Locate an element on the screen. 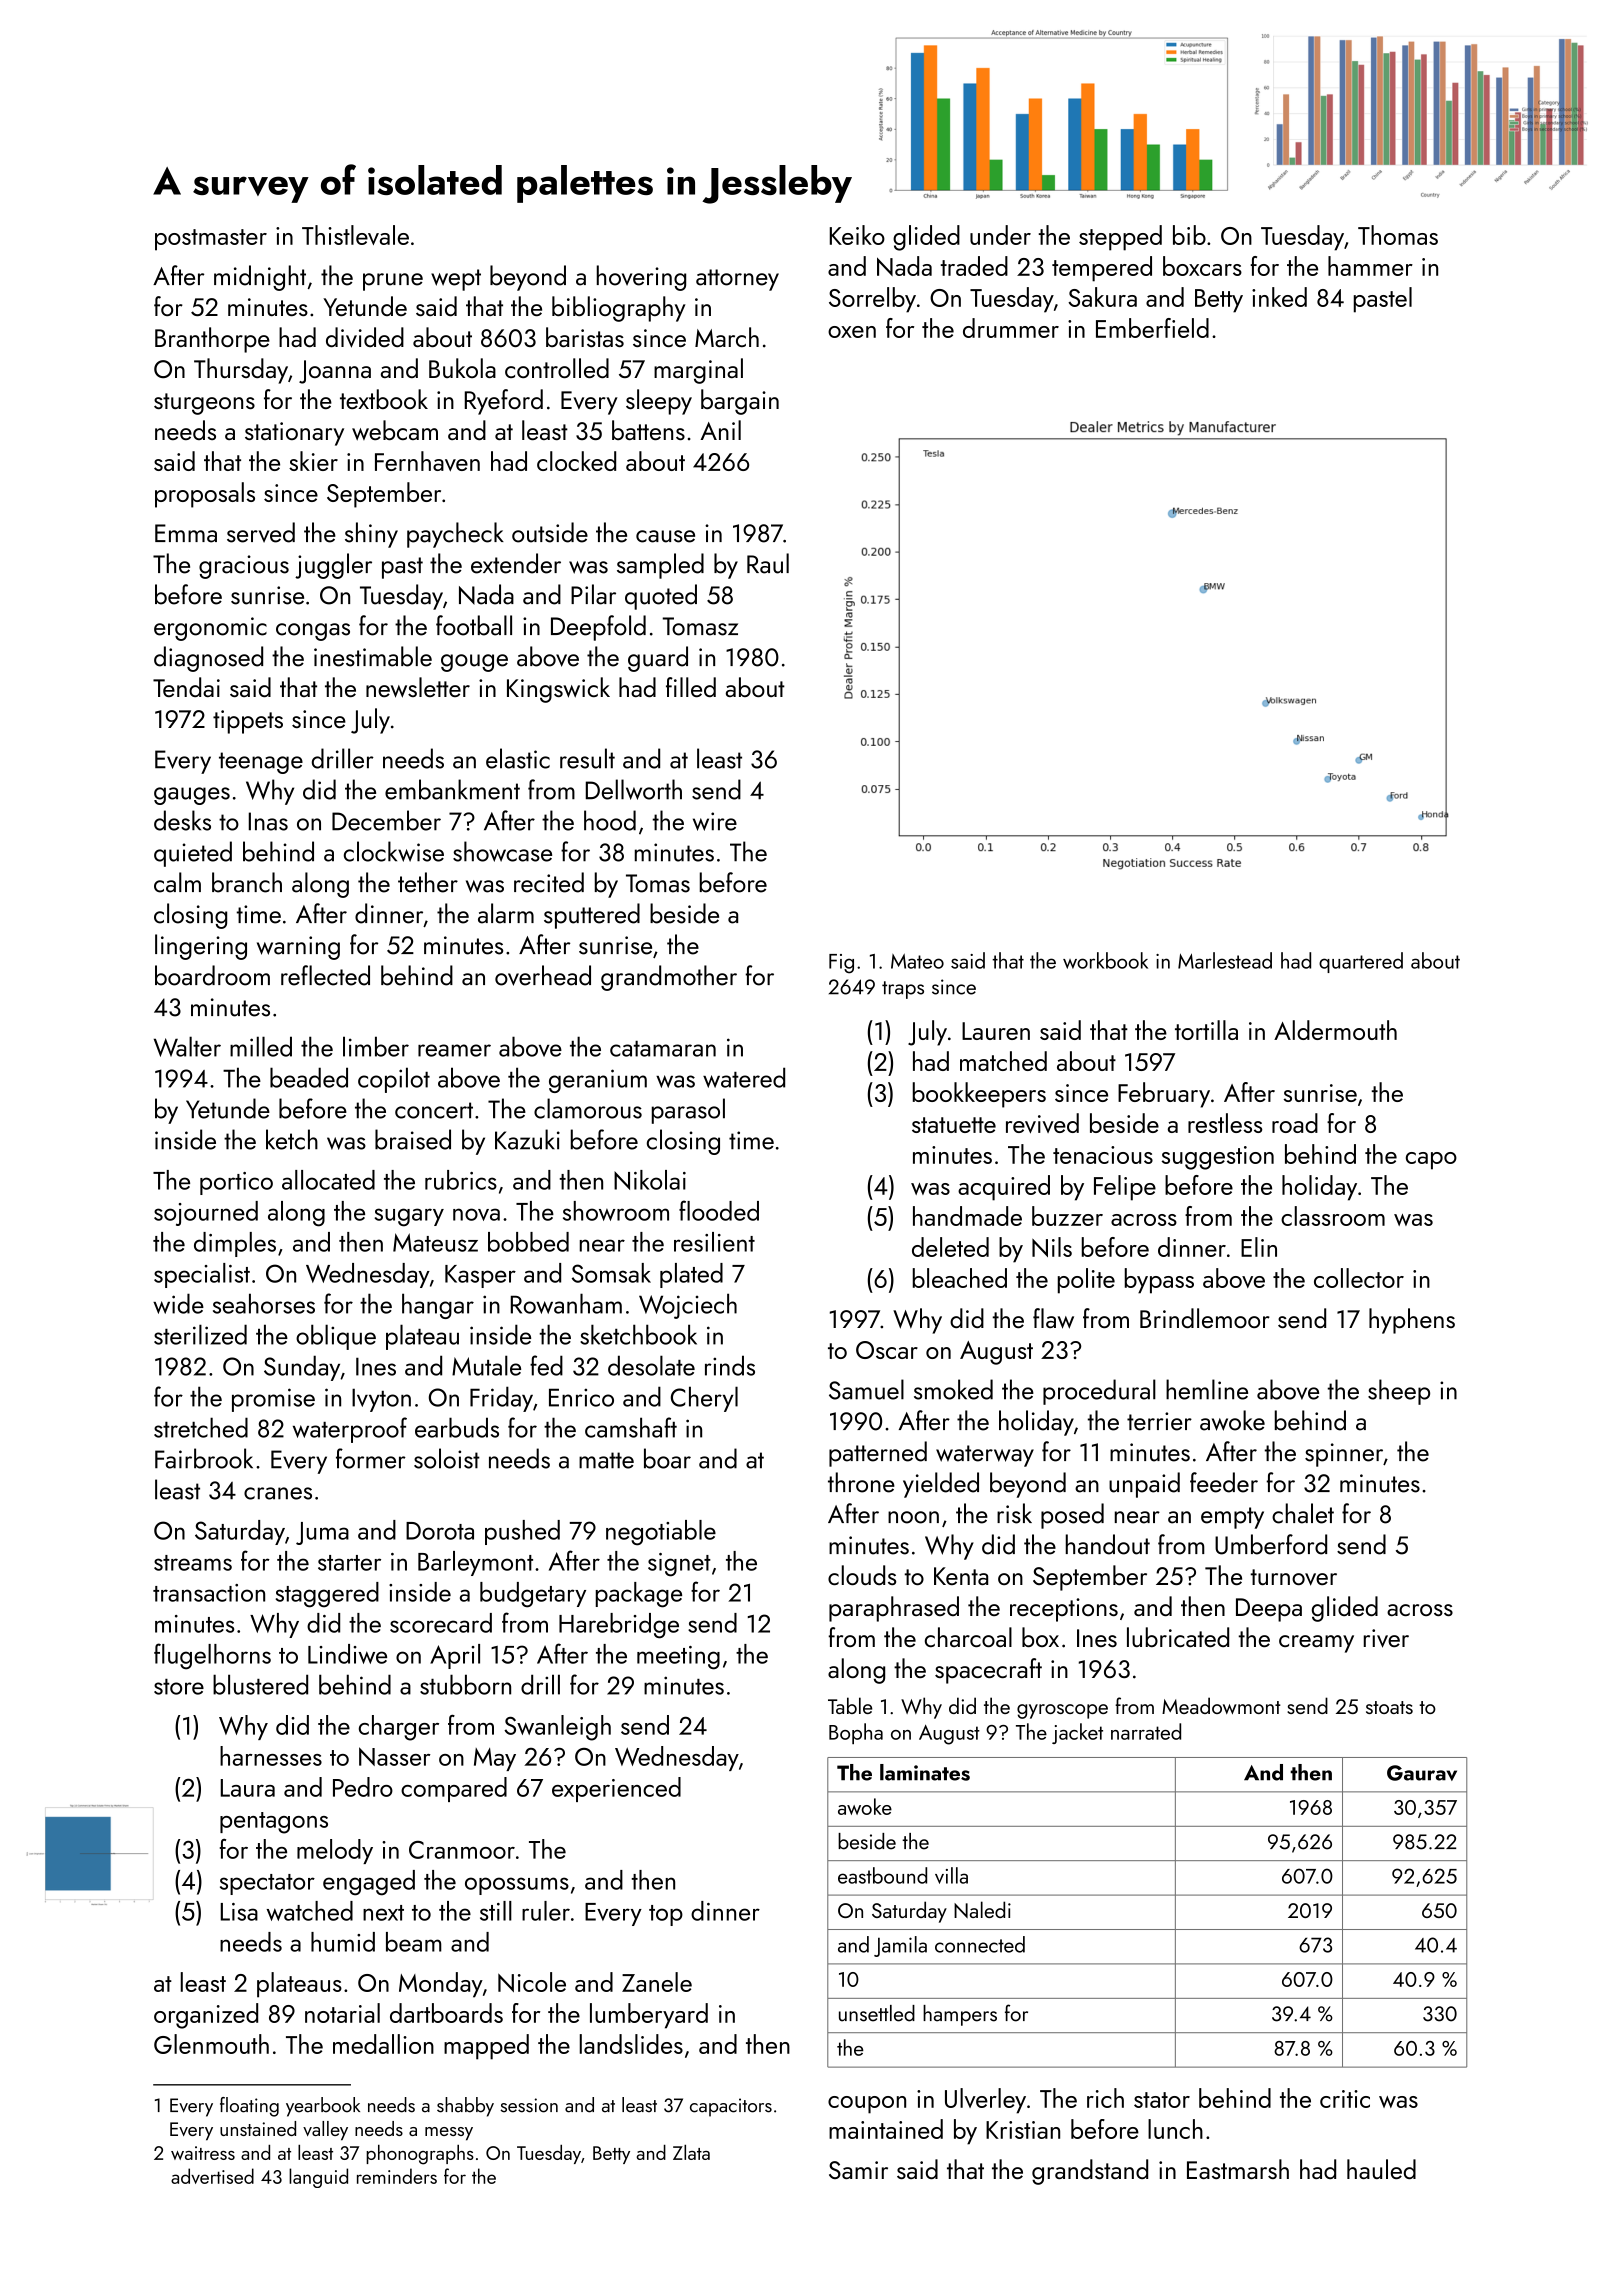 This screenshot has height=2292, width=1620. Thomas is located at coordinates (1398, 235).
